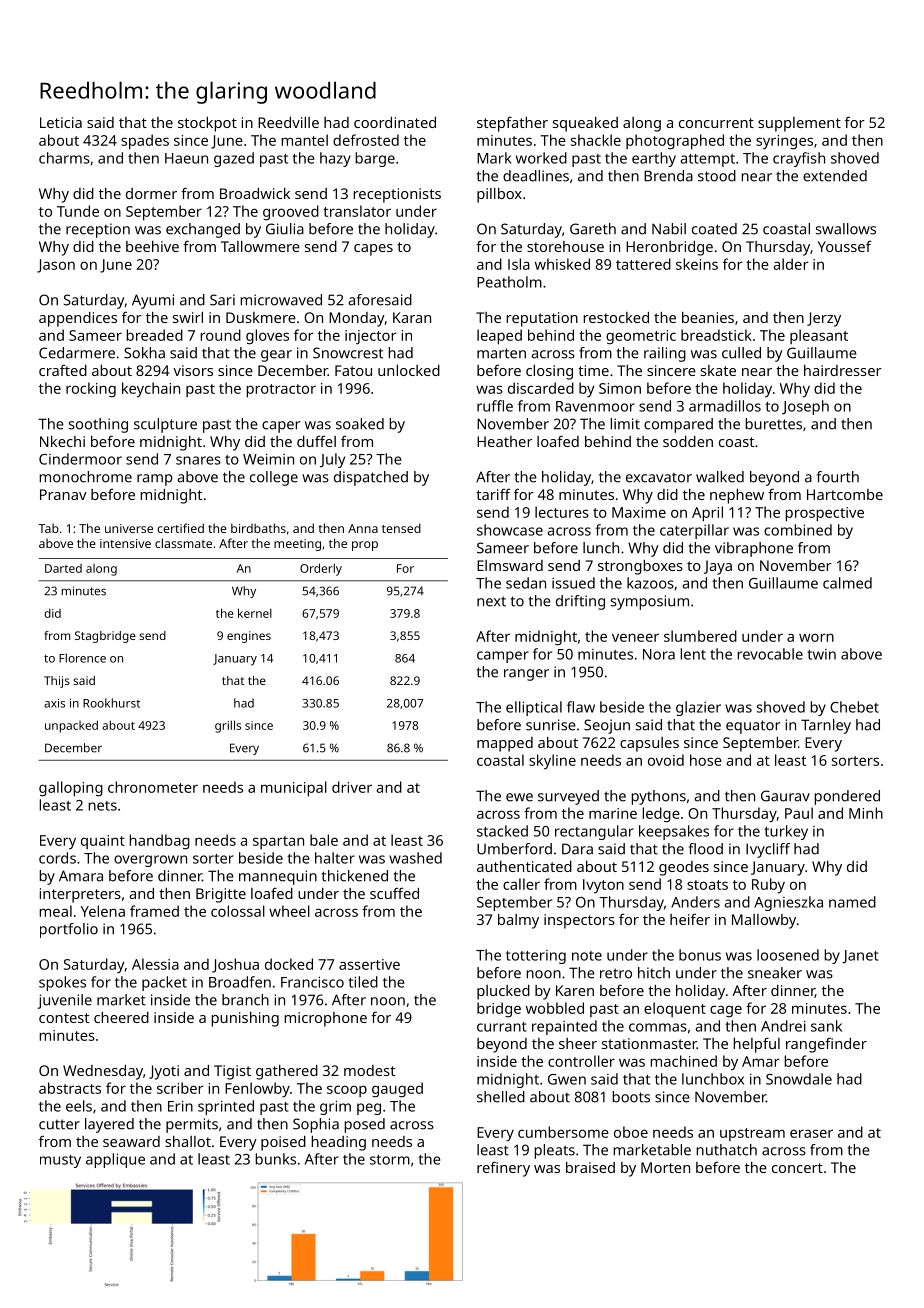  What do you see at coordinates (258, 528) in the screenshot?
I see `birdbaths` at bounding box center [258, 528].
